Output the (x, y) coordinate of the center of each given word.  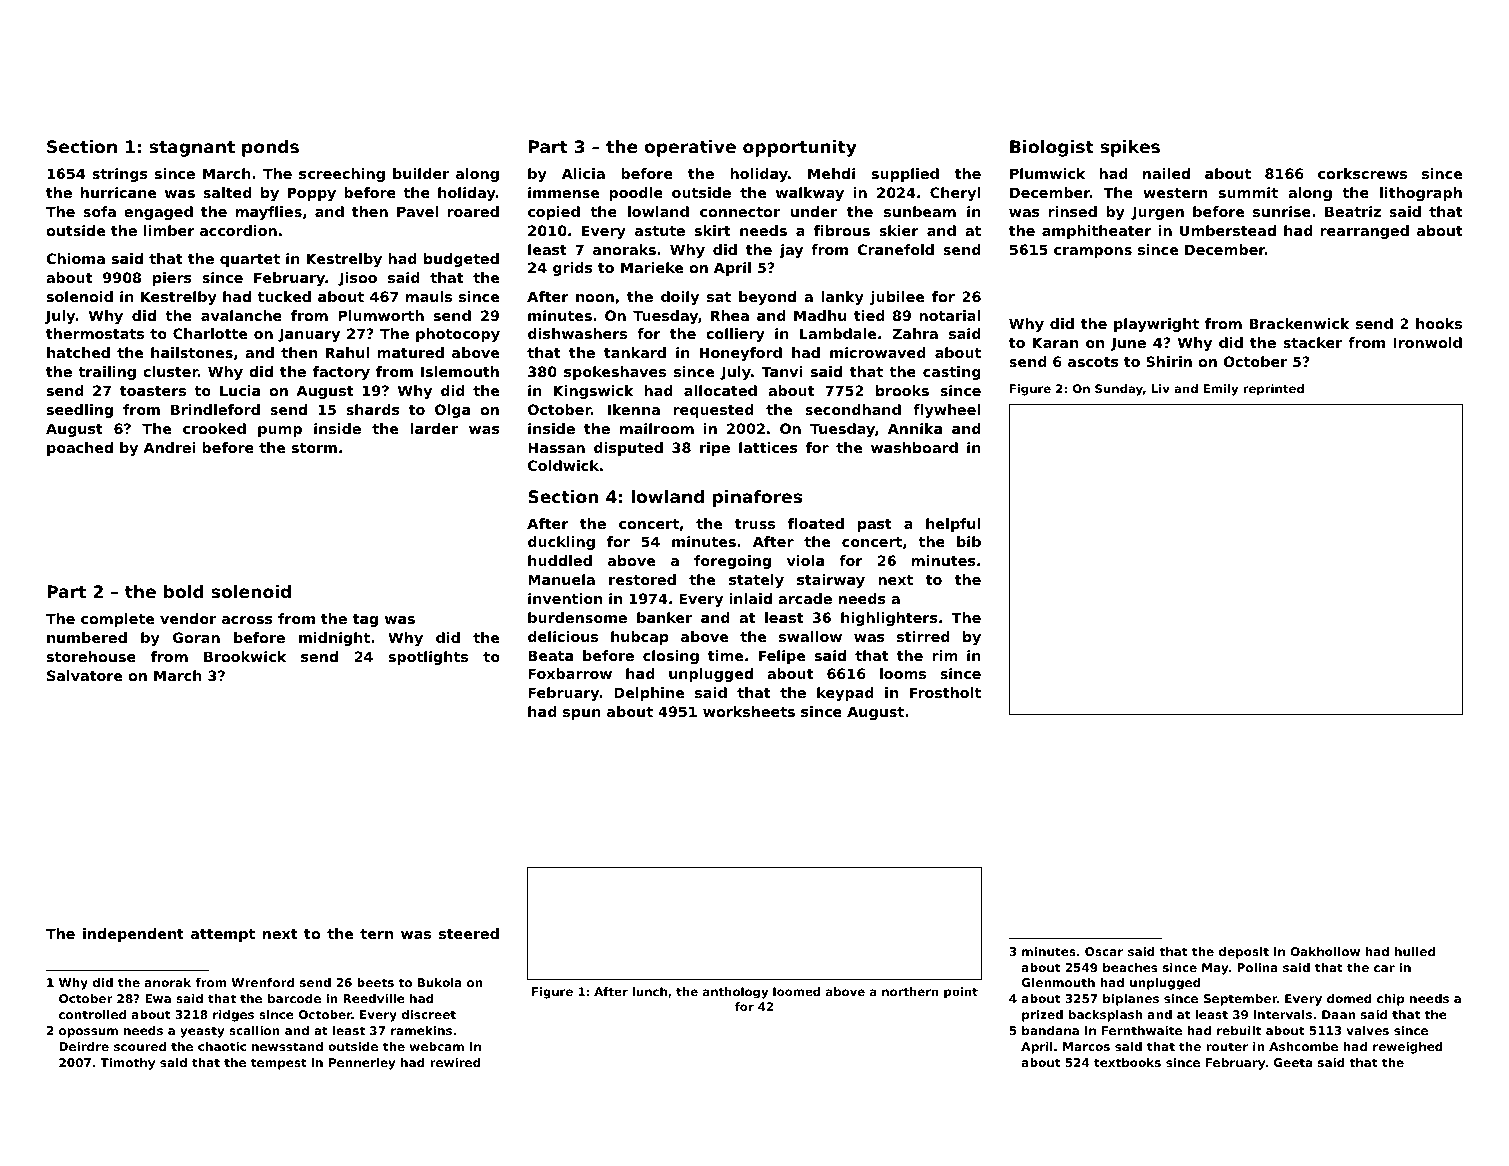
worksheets (749, 711)
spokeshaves (615, 373)
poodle (636, 194)
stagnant (192, 149)
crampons (1093, 252)
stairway (831, 581)
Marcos (1086, 1046)
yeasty (202, 1032)
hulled (1415, 951)
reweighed (1408, 1048)
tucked (284, 296)
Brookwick (245, 656)
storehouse (91, 656)
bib (969, 541)
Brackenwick (1300, 323)
